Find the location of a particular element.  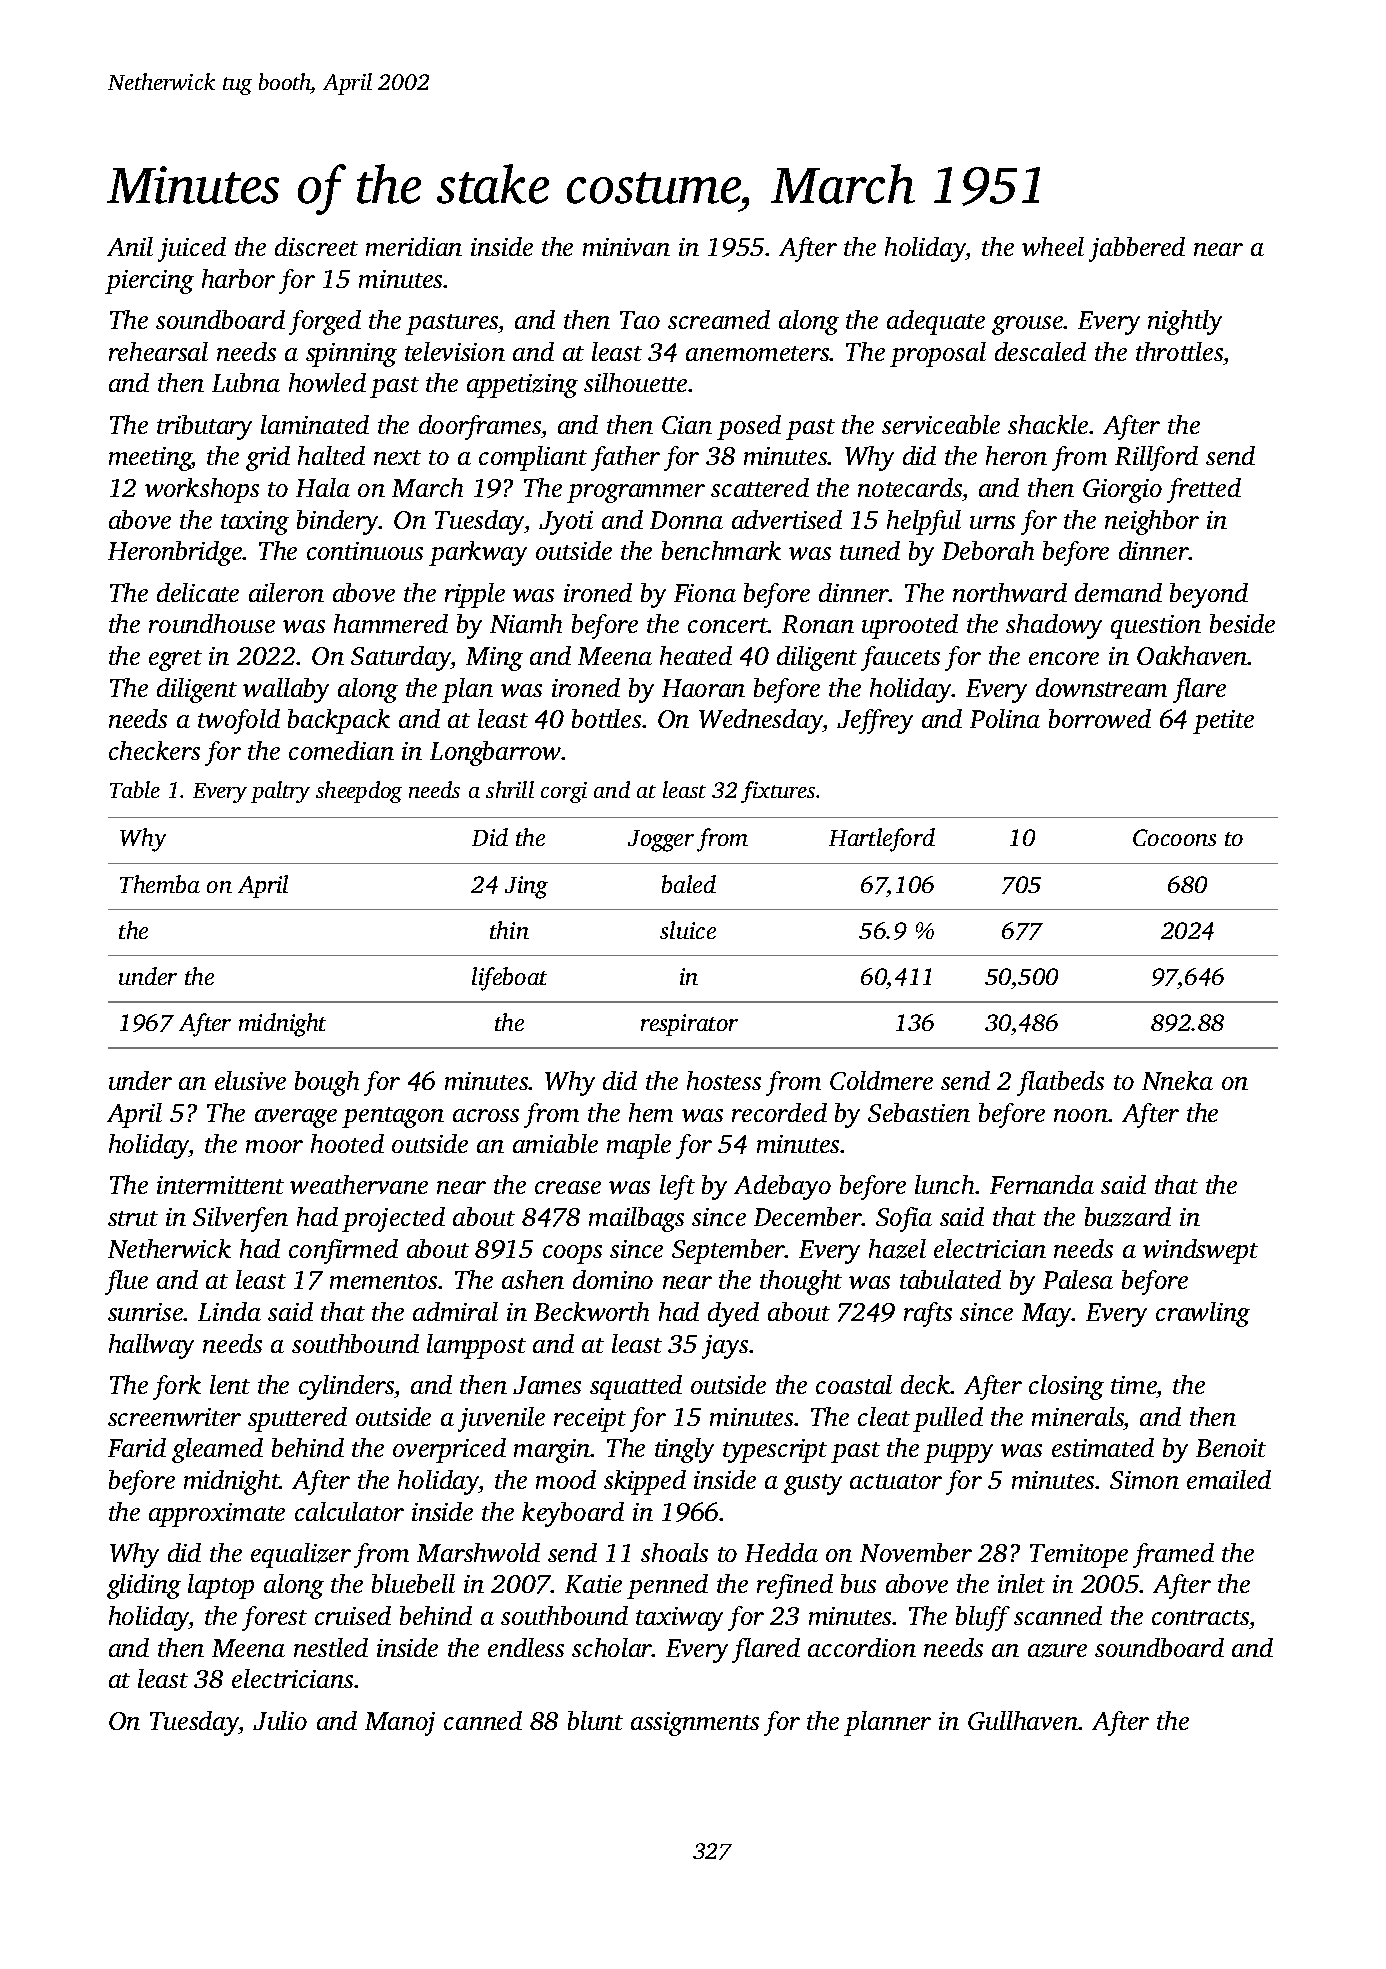

assignments is located at coordinates (695, 1724).
